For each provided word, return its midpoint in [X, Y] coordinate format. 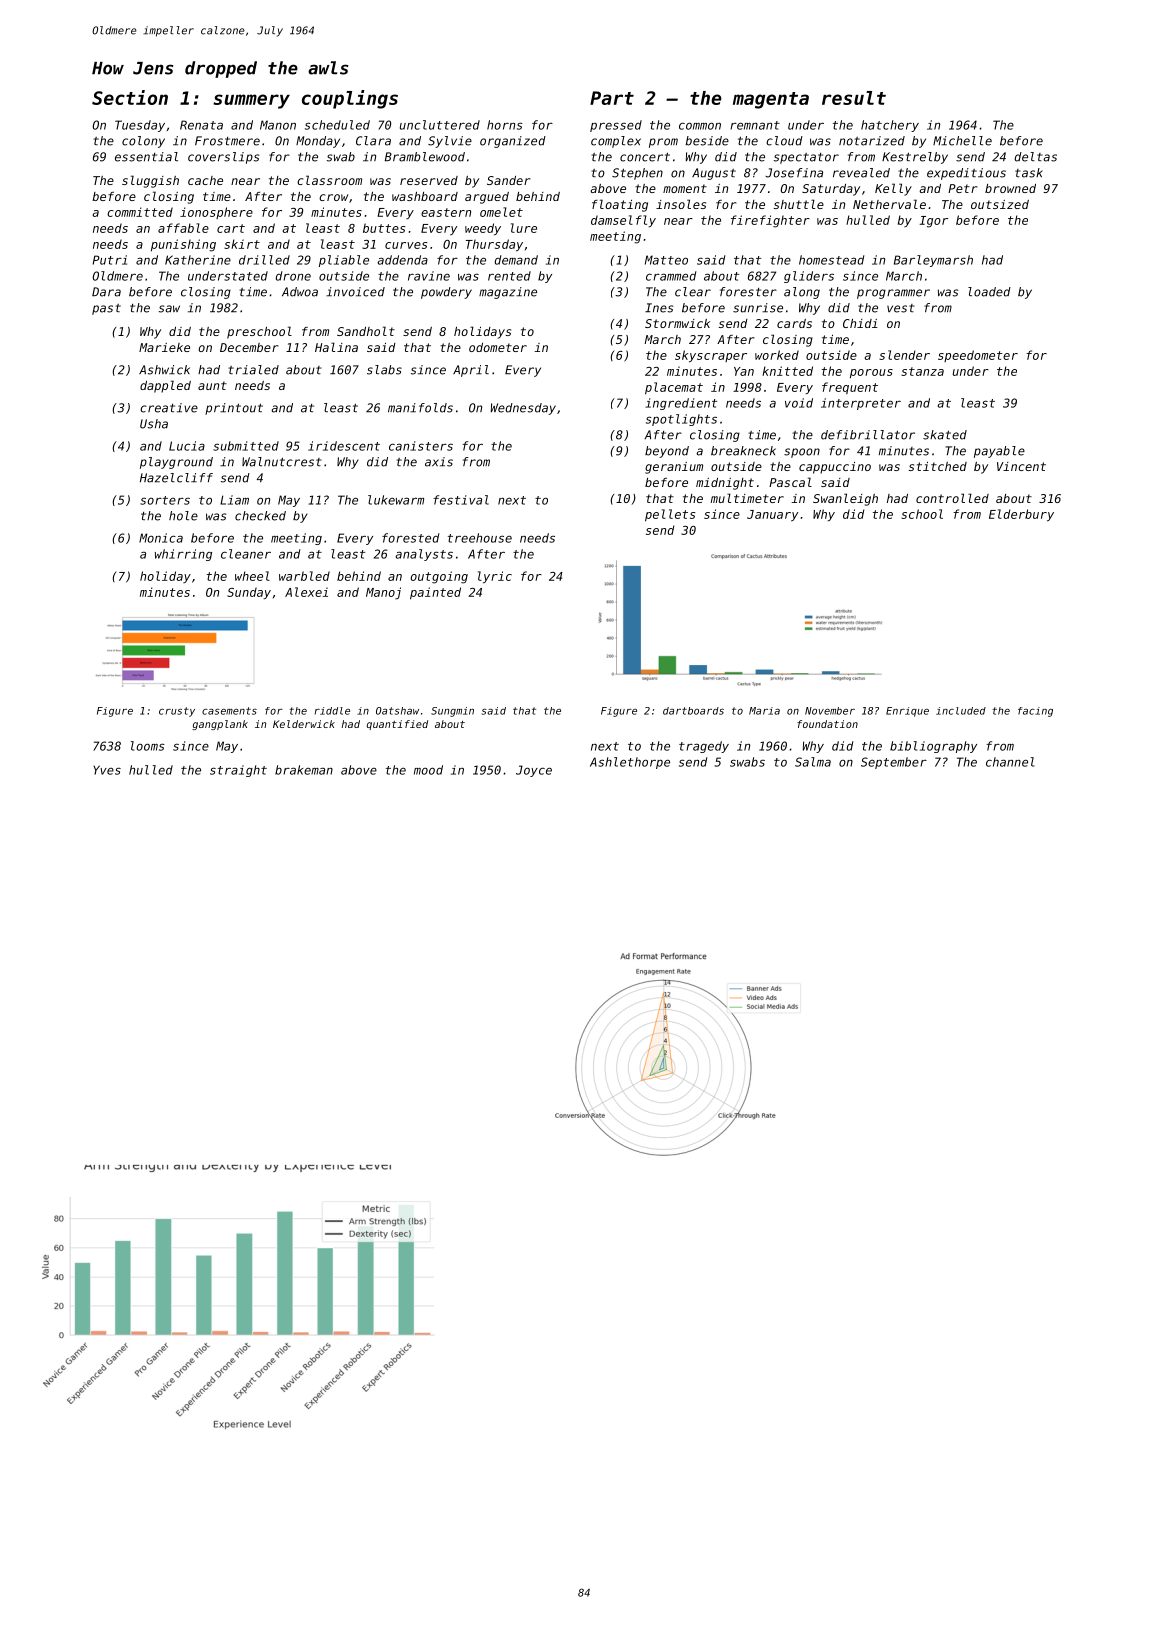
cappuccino [835, 468]
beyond [667, 452]
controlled [952, 498]
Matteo [666, 260]
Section [130, 97]
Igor [933, 222]
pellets [670, 515]
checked [260, 516]
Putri [109, 260]
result [854, 98]
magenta [771, 100]
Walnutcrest [282, 462]
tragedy [704, 747]
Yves [107, 770]
